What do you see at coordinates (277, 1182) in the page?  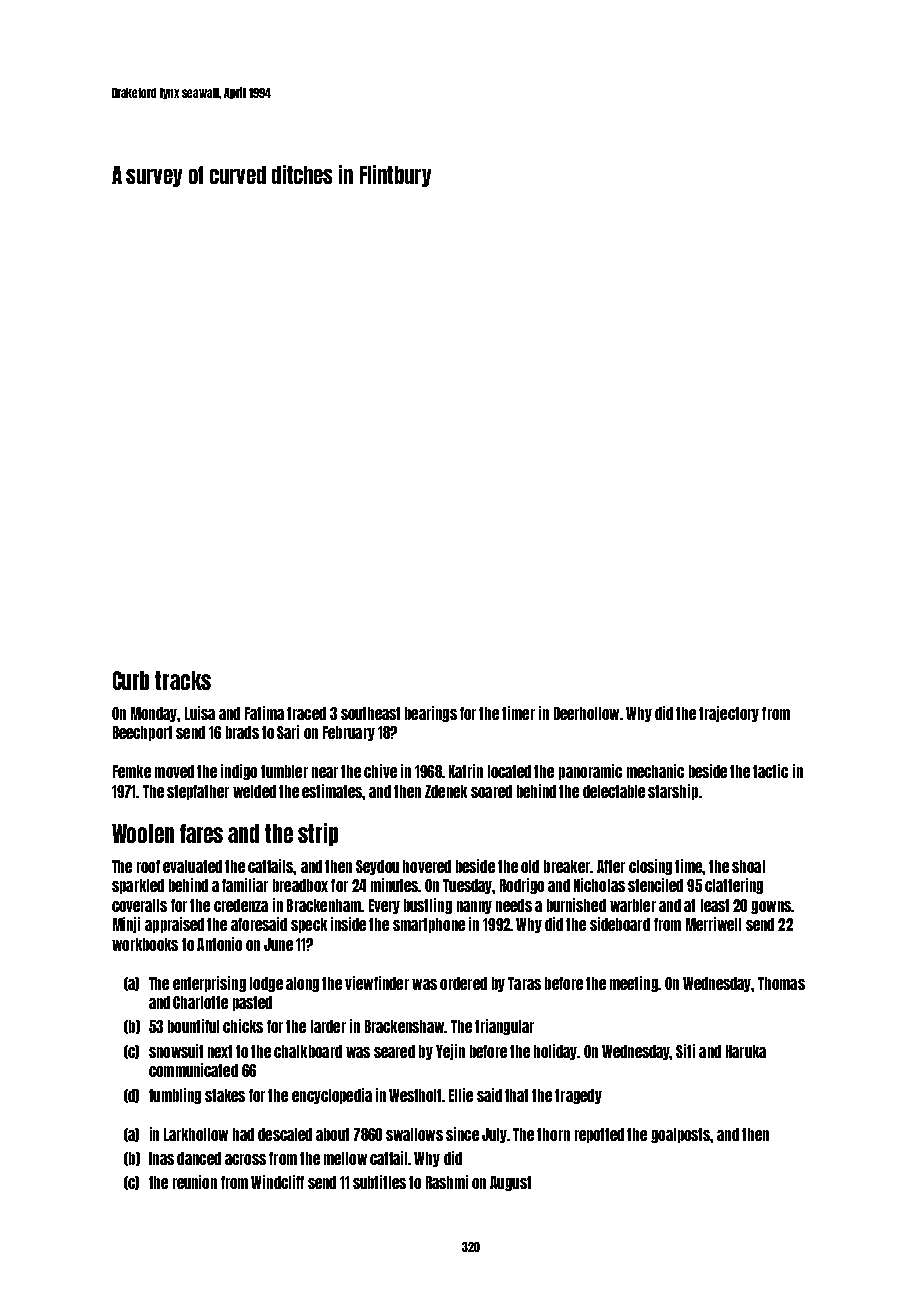 I see `Windcliff` at bounding box center [277, 1182].
